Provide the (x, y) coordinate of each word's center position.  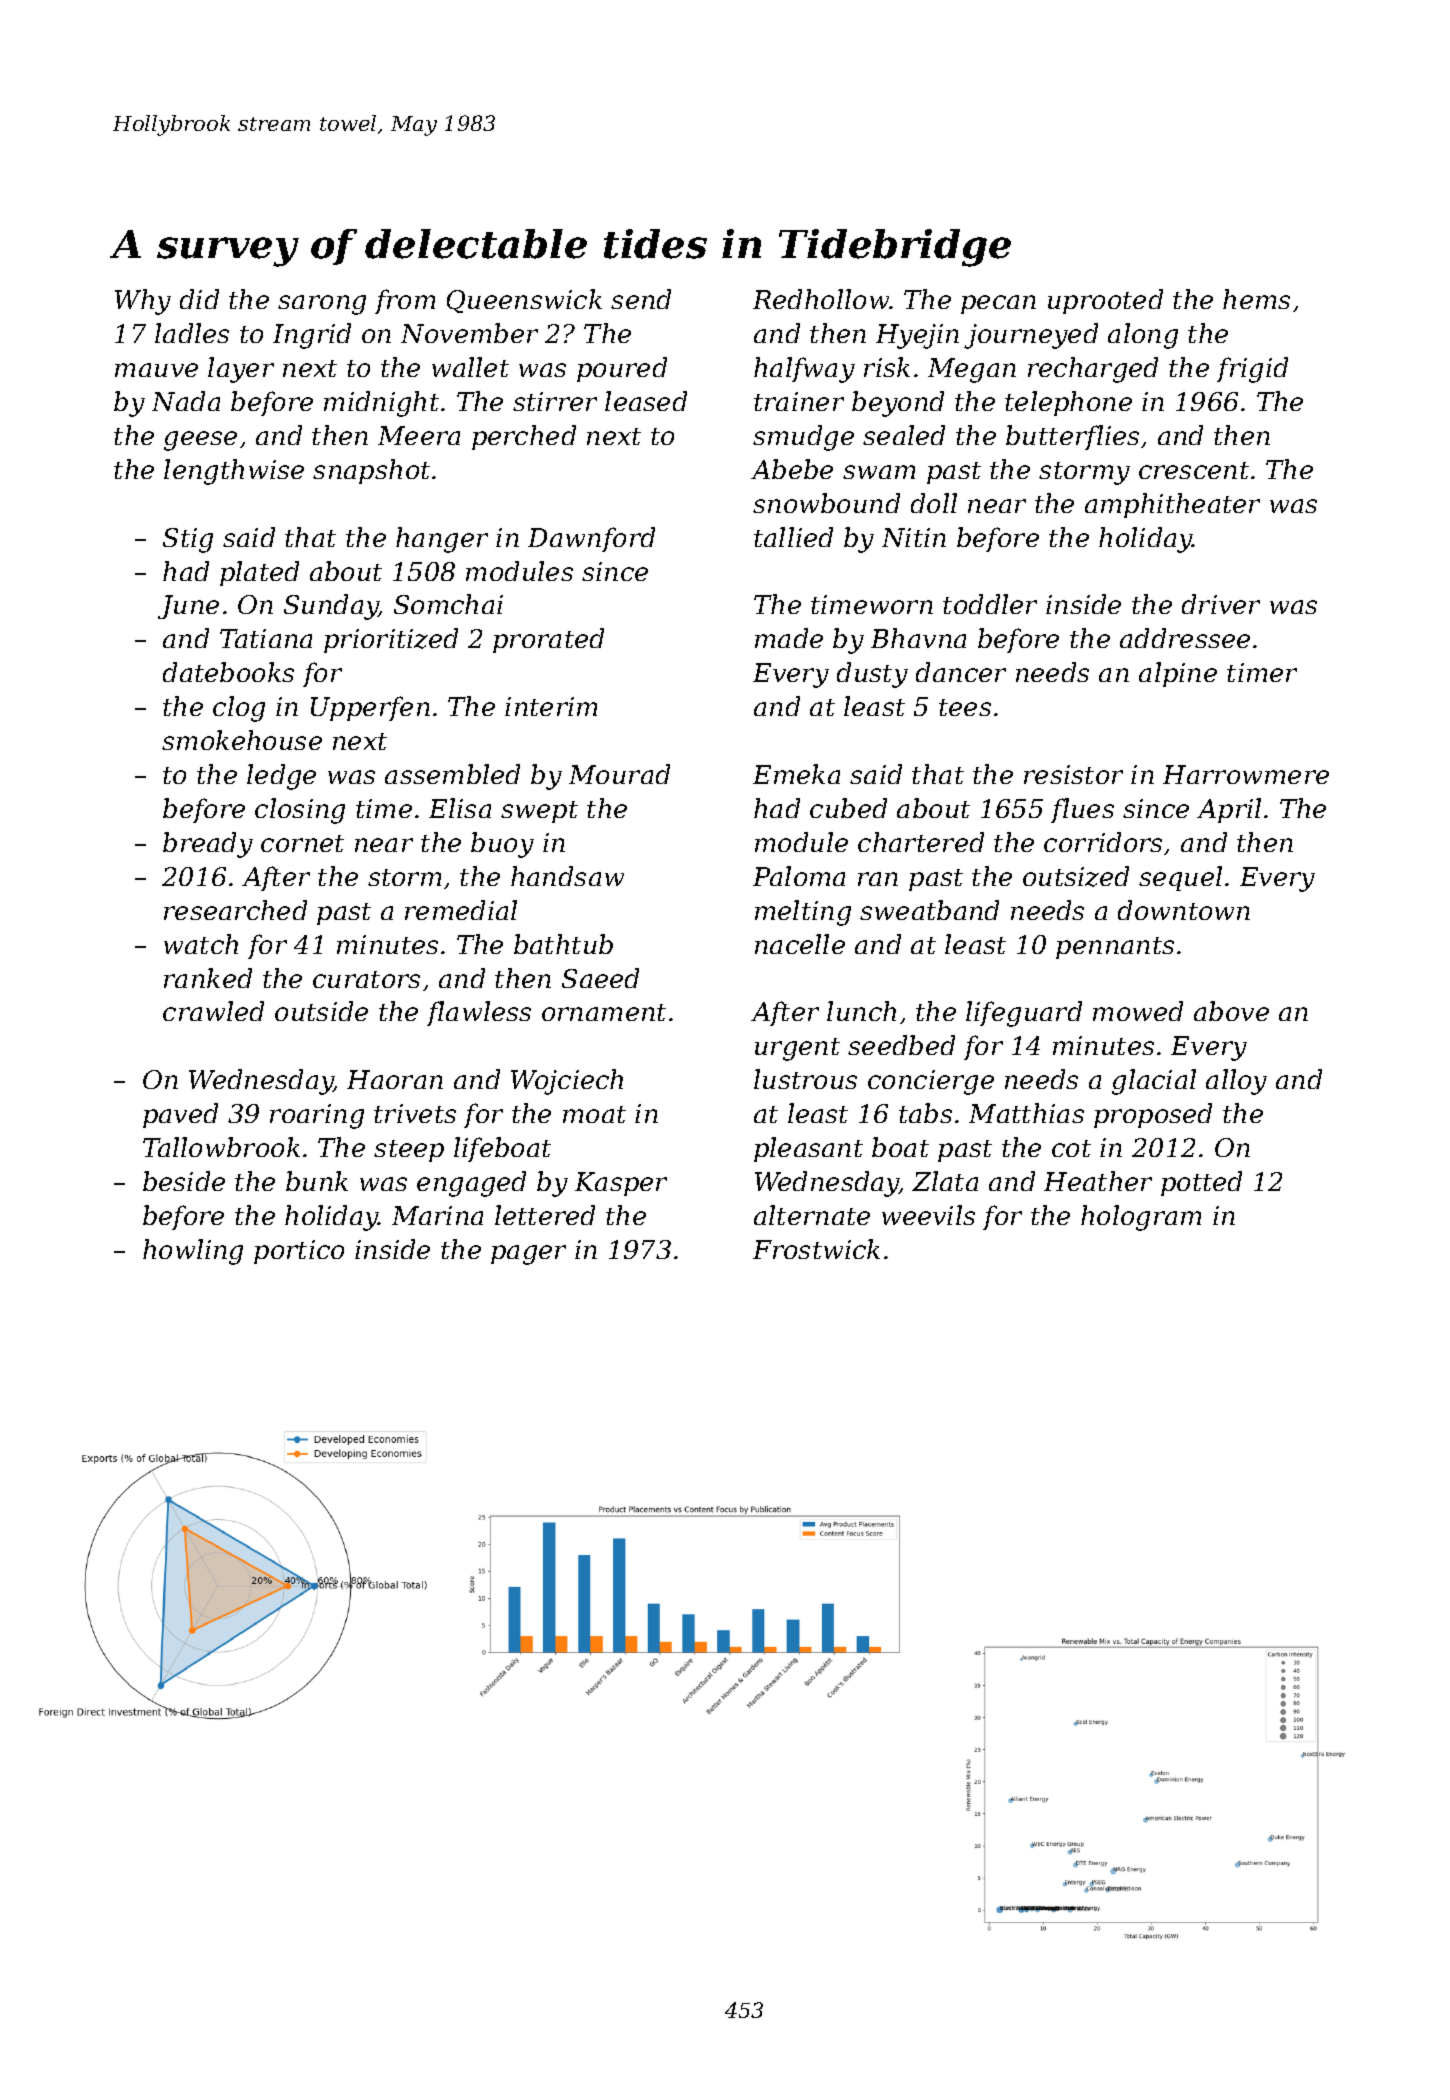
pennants (1115, 948)
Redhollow (821, 299)
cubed (848, 808)
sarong (322, 305)
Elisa (460, 808)
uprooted (1105, 301)
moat (594, 1114)
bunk (317, 1181)
